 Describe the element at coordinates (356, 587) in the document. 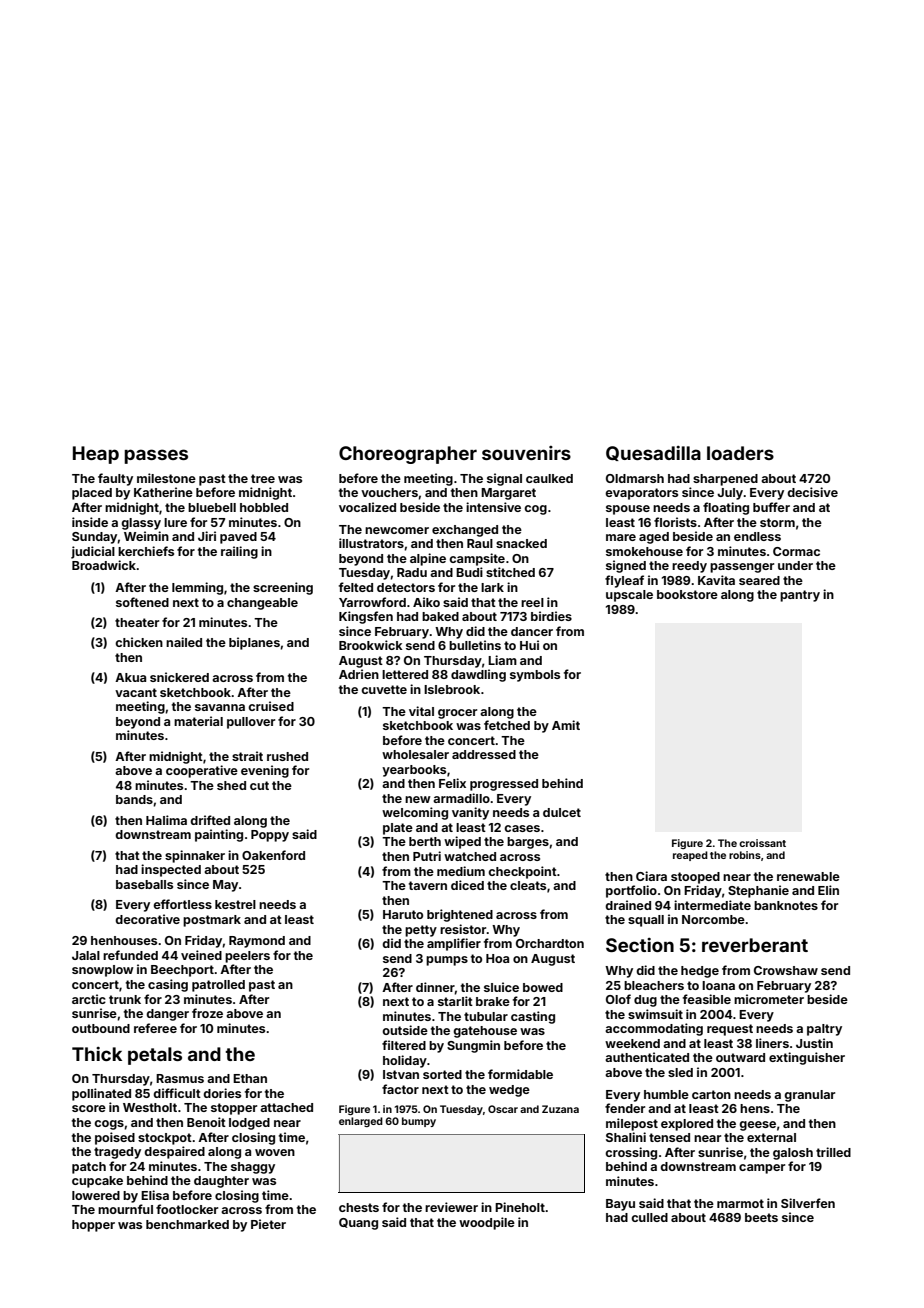

I see `felted` at that location.
